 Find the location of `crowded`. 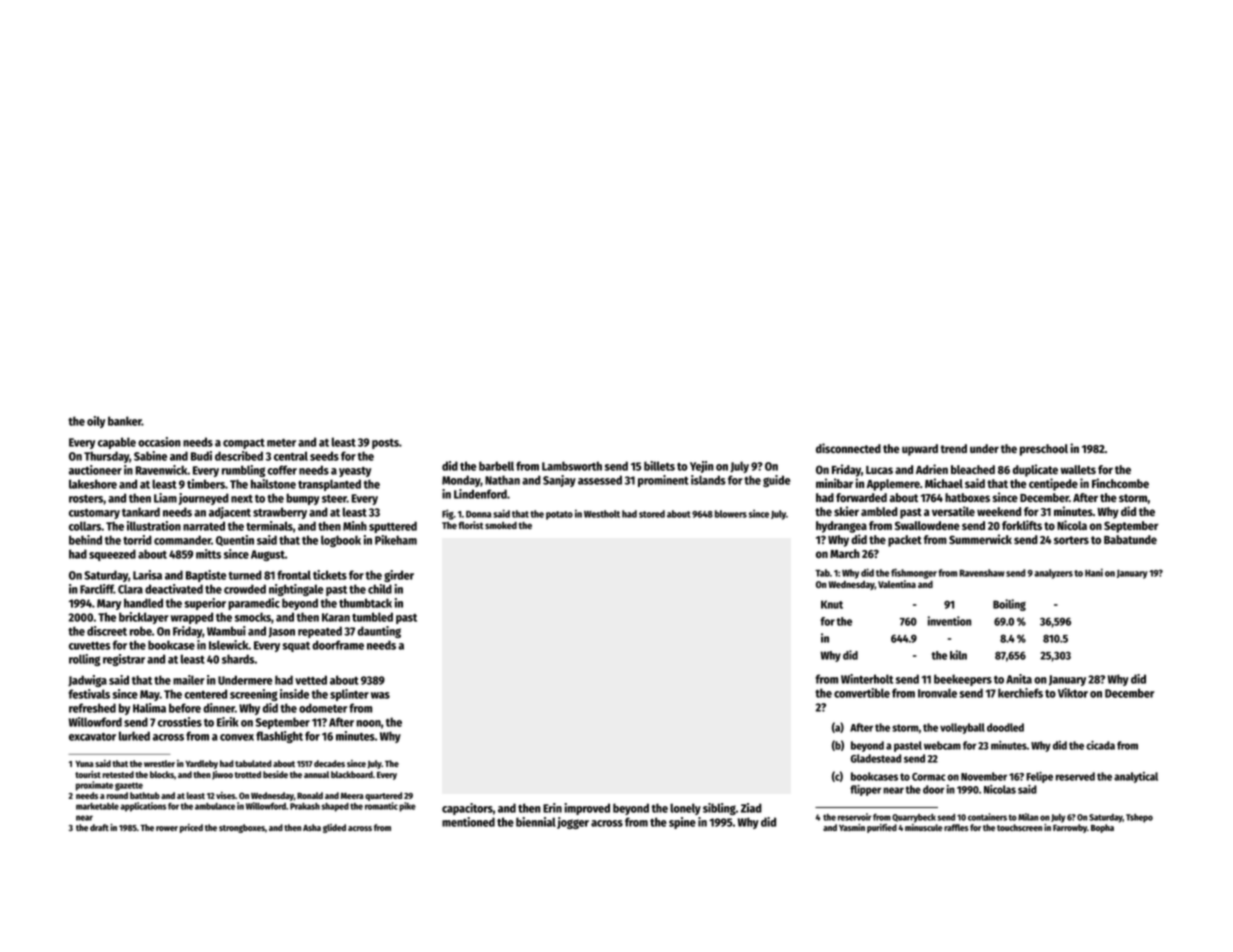

crowded is located at coordinates (245, 589).
